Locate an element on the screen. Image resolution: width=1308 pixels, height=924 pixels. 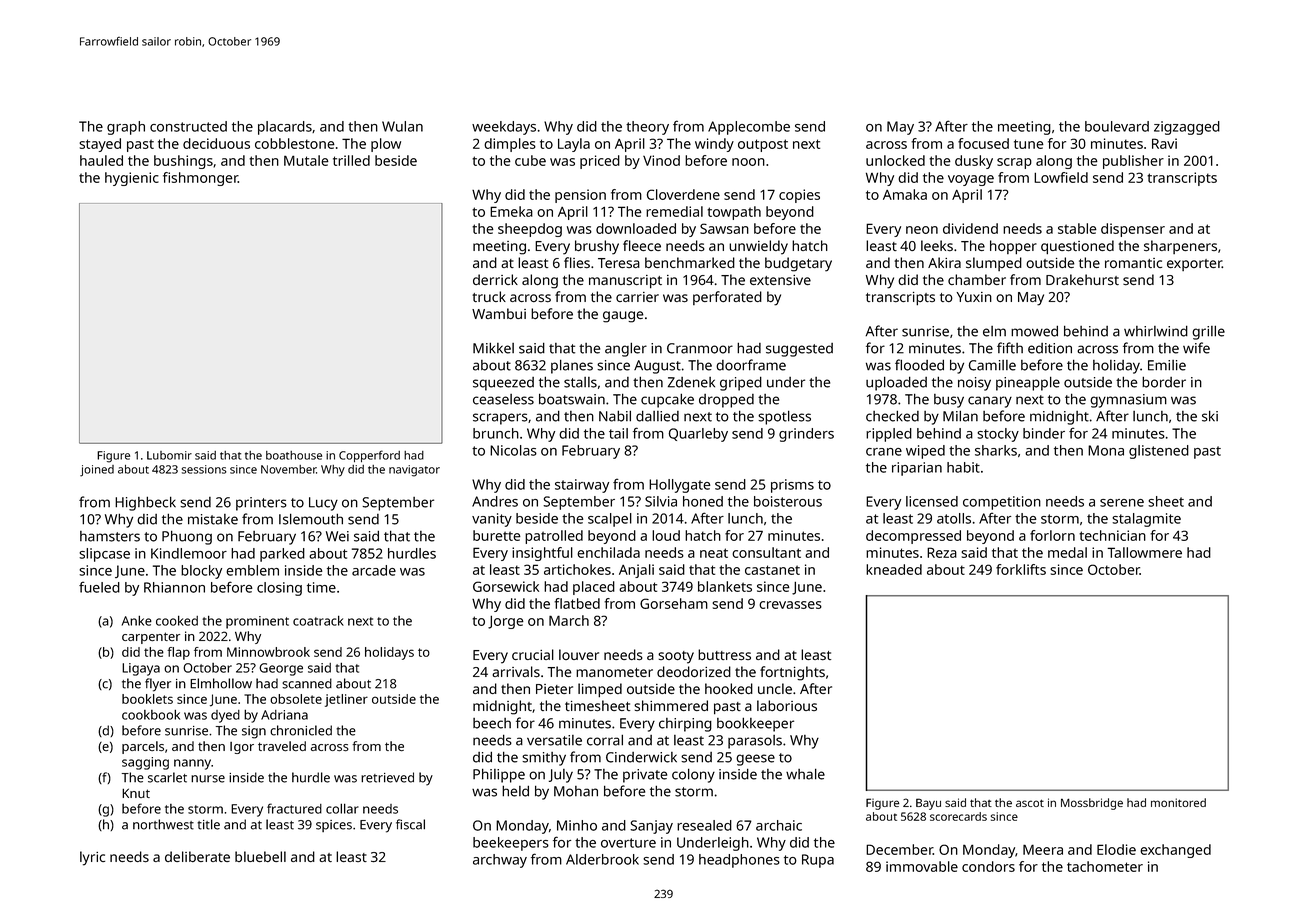
fishmonger is located at coordinates (200, 179).
